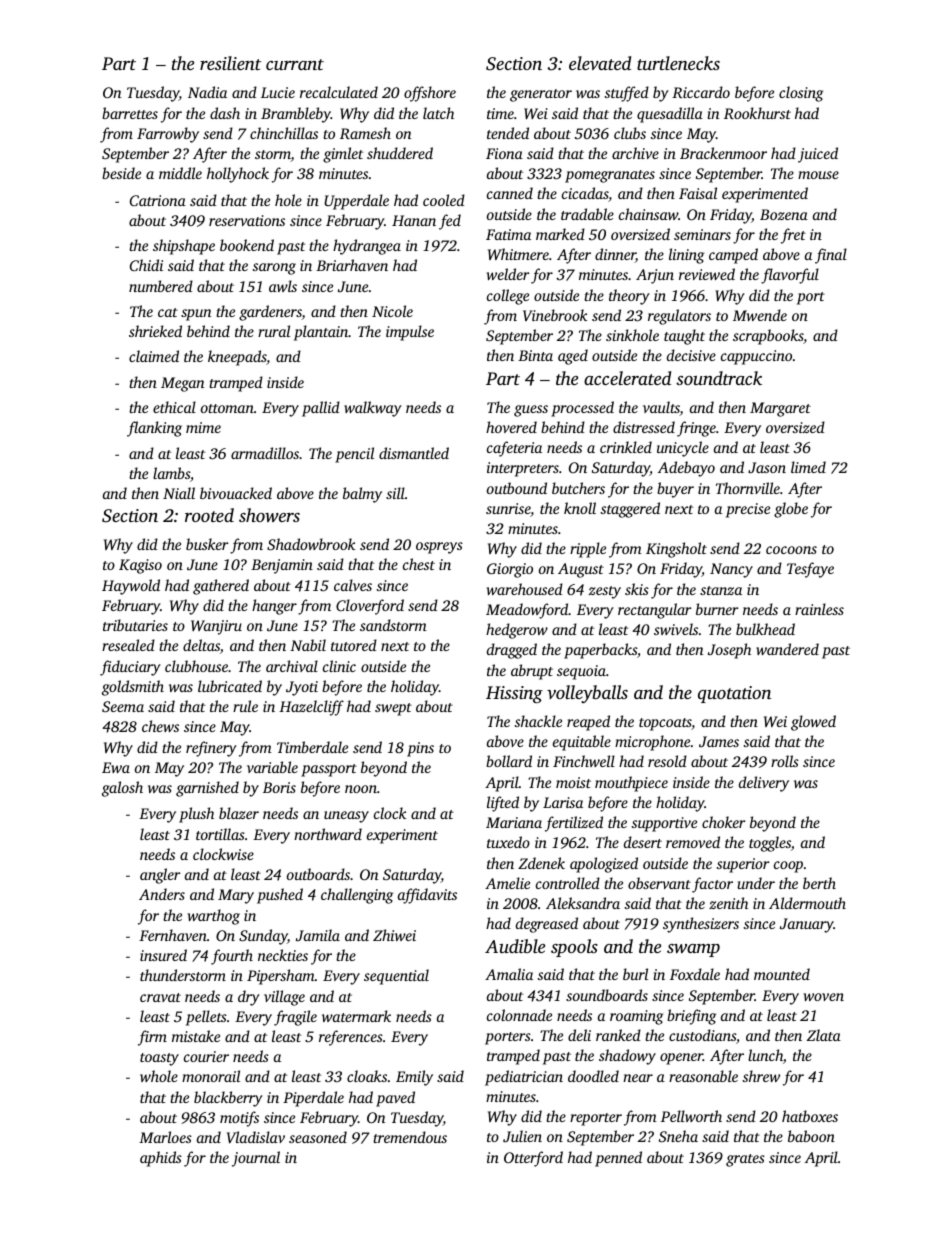 This screenshot has height=1233, width=952. I want to click on time, so click(500, 113).
